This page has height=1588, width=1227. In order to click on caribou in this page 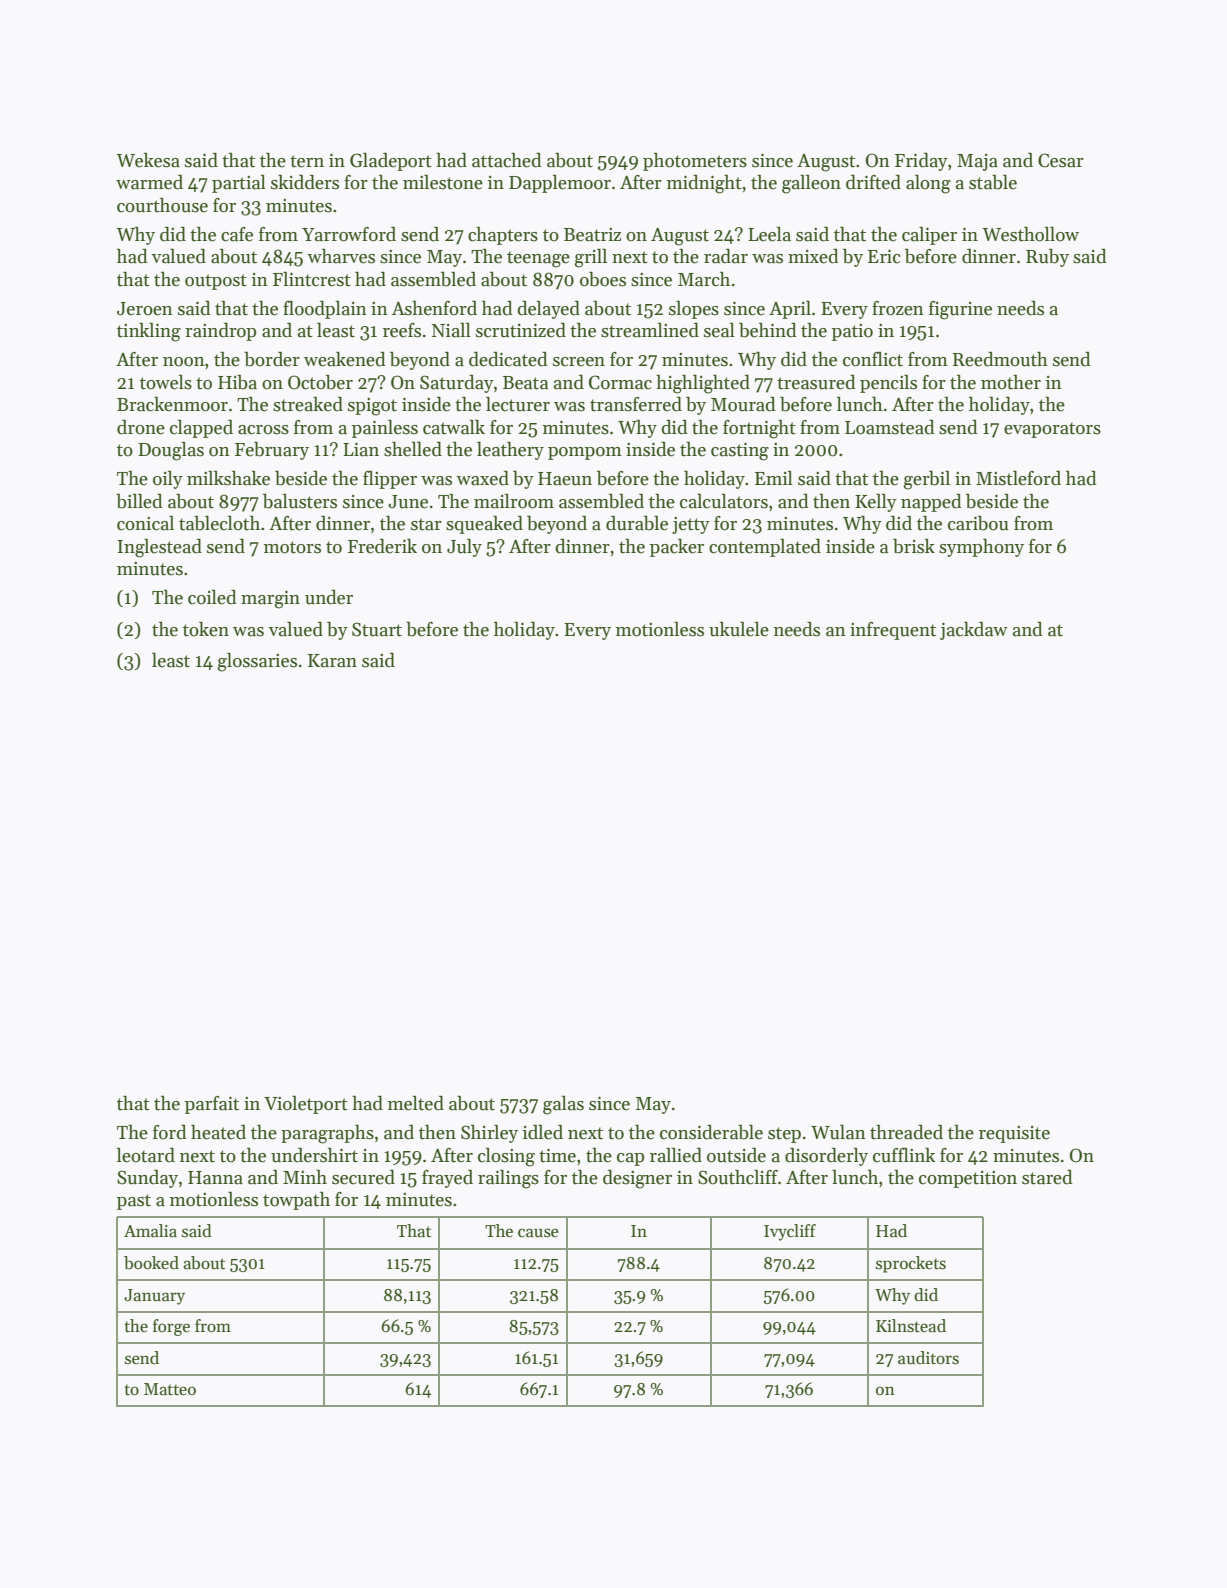, I will do `click(978, 523)`.
